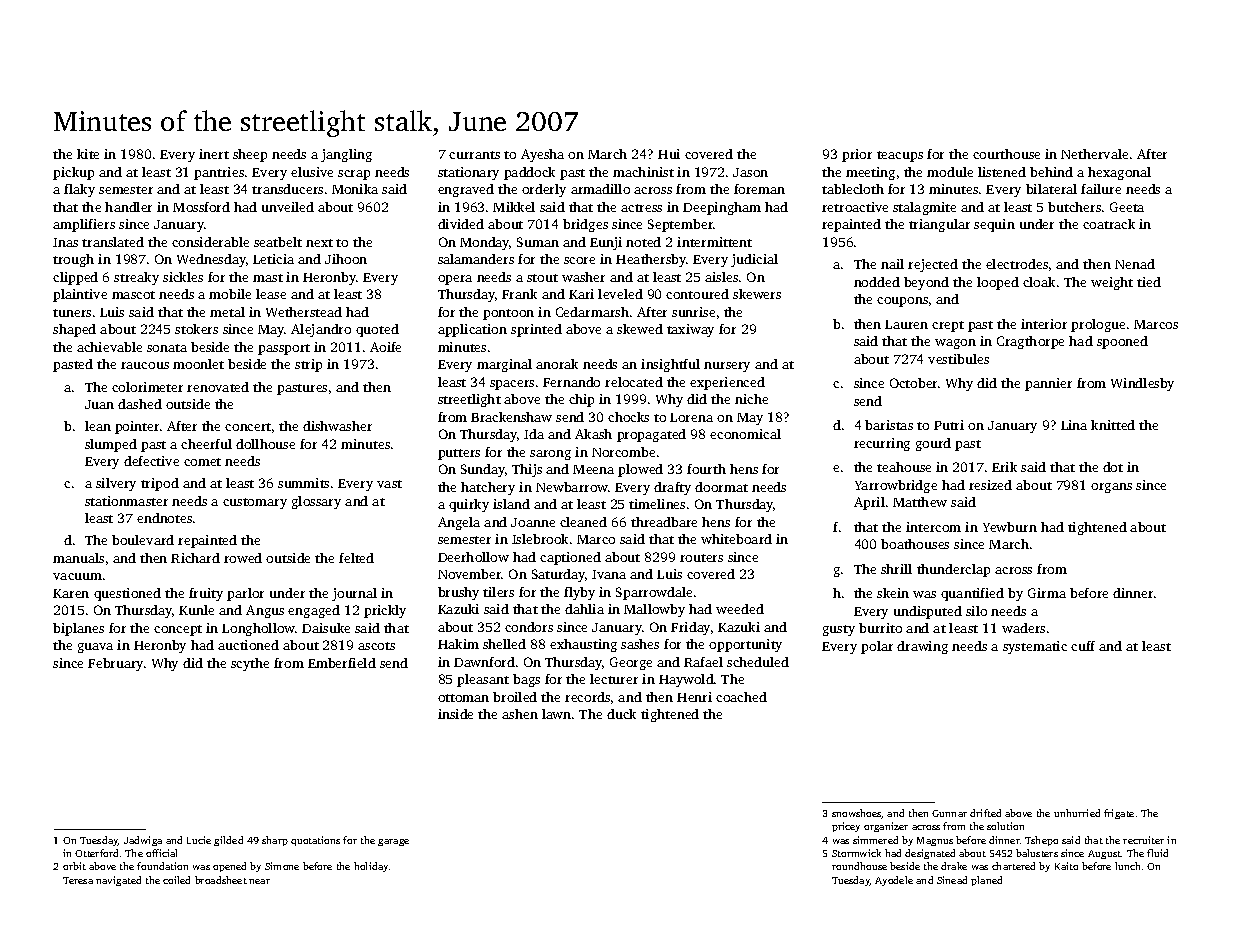  I want to click on quotations, so click(315, 841).
